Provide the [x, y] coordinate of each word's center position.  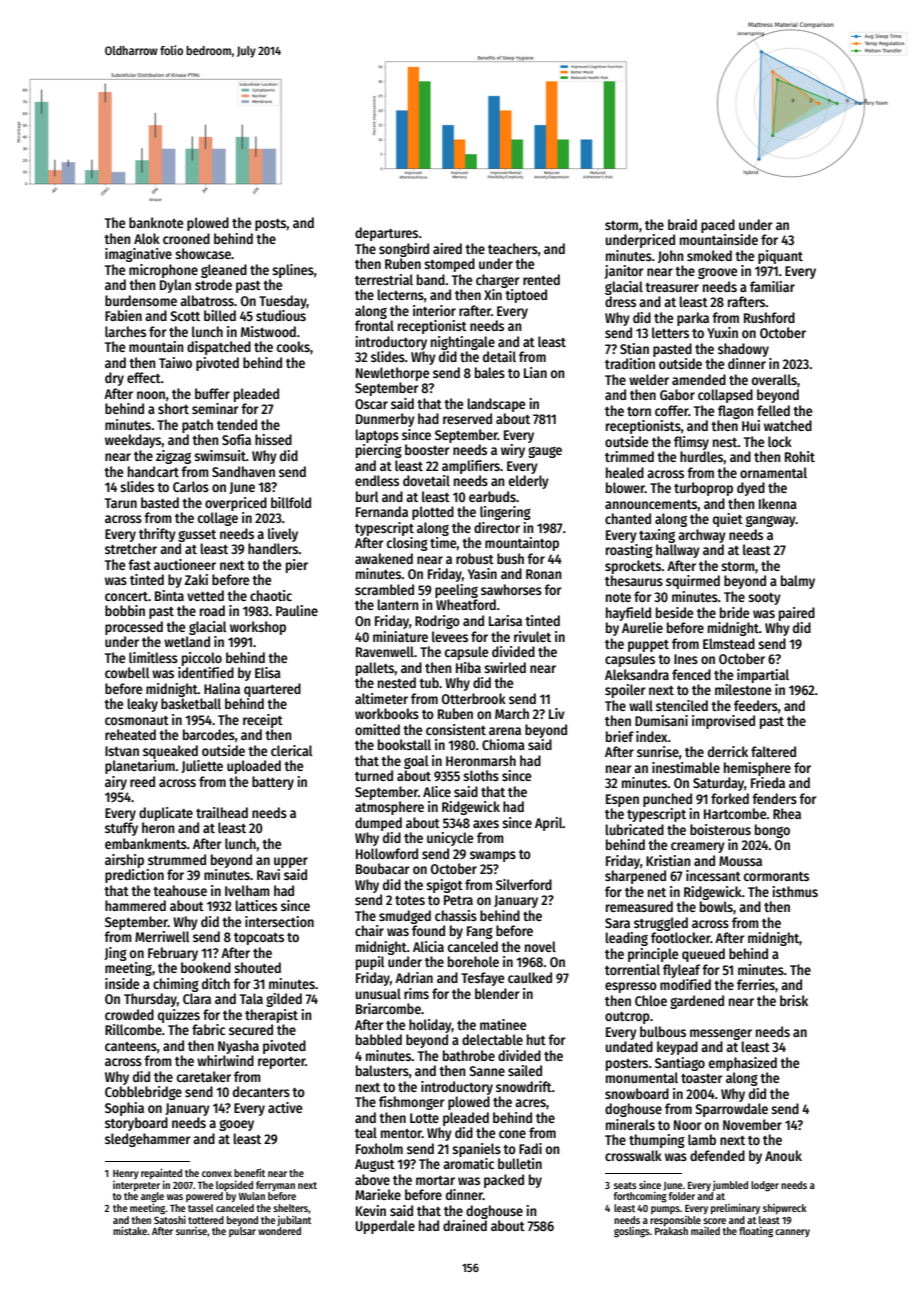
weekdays [133, 441]
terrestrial [384, 279]
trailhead [222, 812]
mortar [435, 1180]
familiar [772, 286]
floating [756, 1232]
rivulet [532, 636]
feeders [756, 705]
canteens [131, 1046]
